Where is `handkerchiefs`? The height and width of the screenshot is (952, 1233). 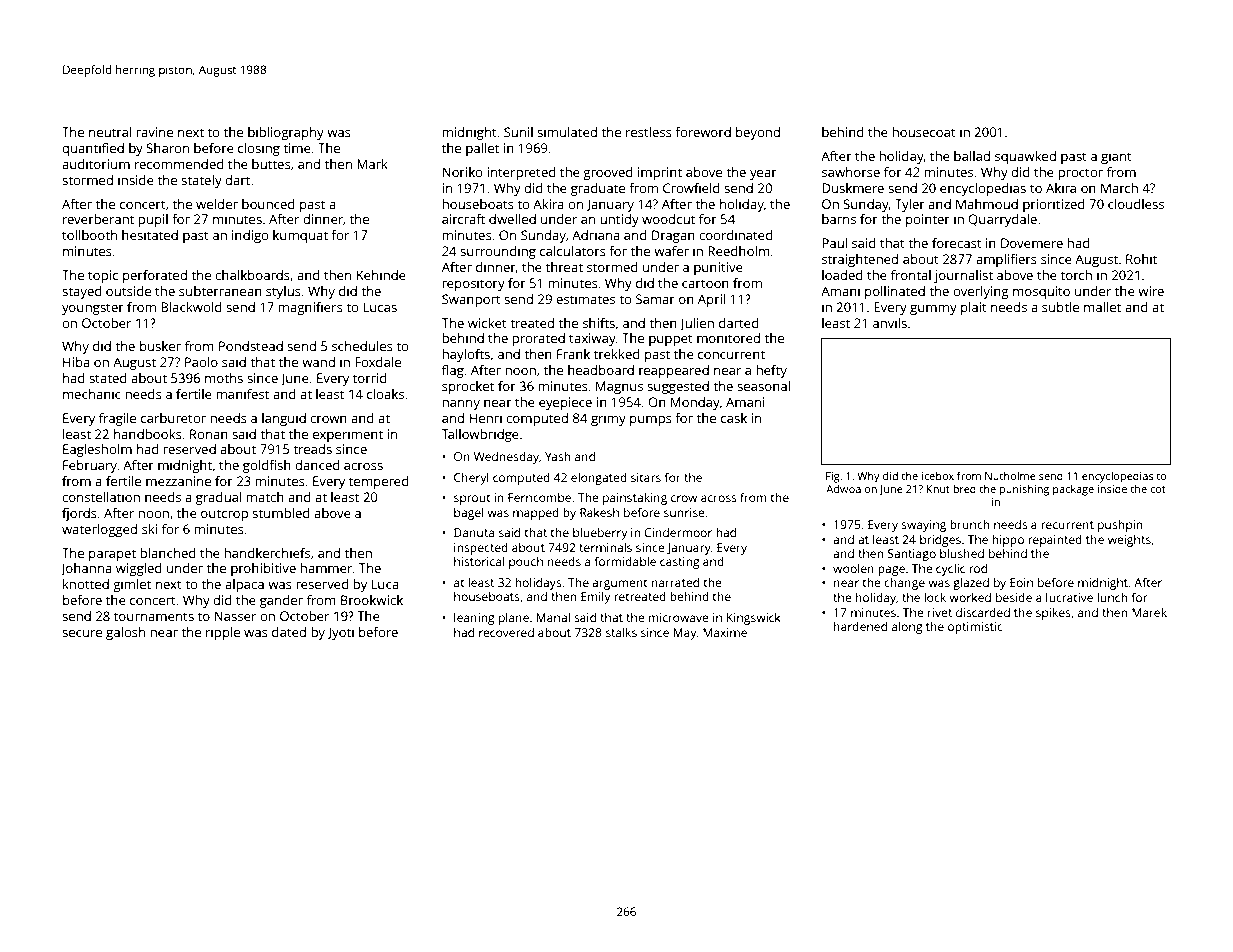 handkerchiefs is located at coordinates (267, 553).
